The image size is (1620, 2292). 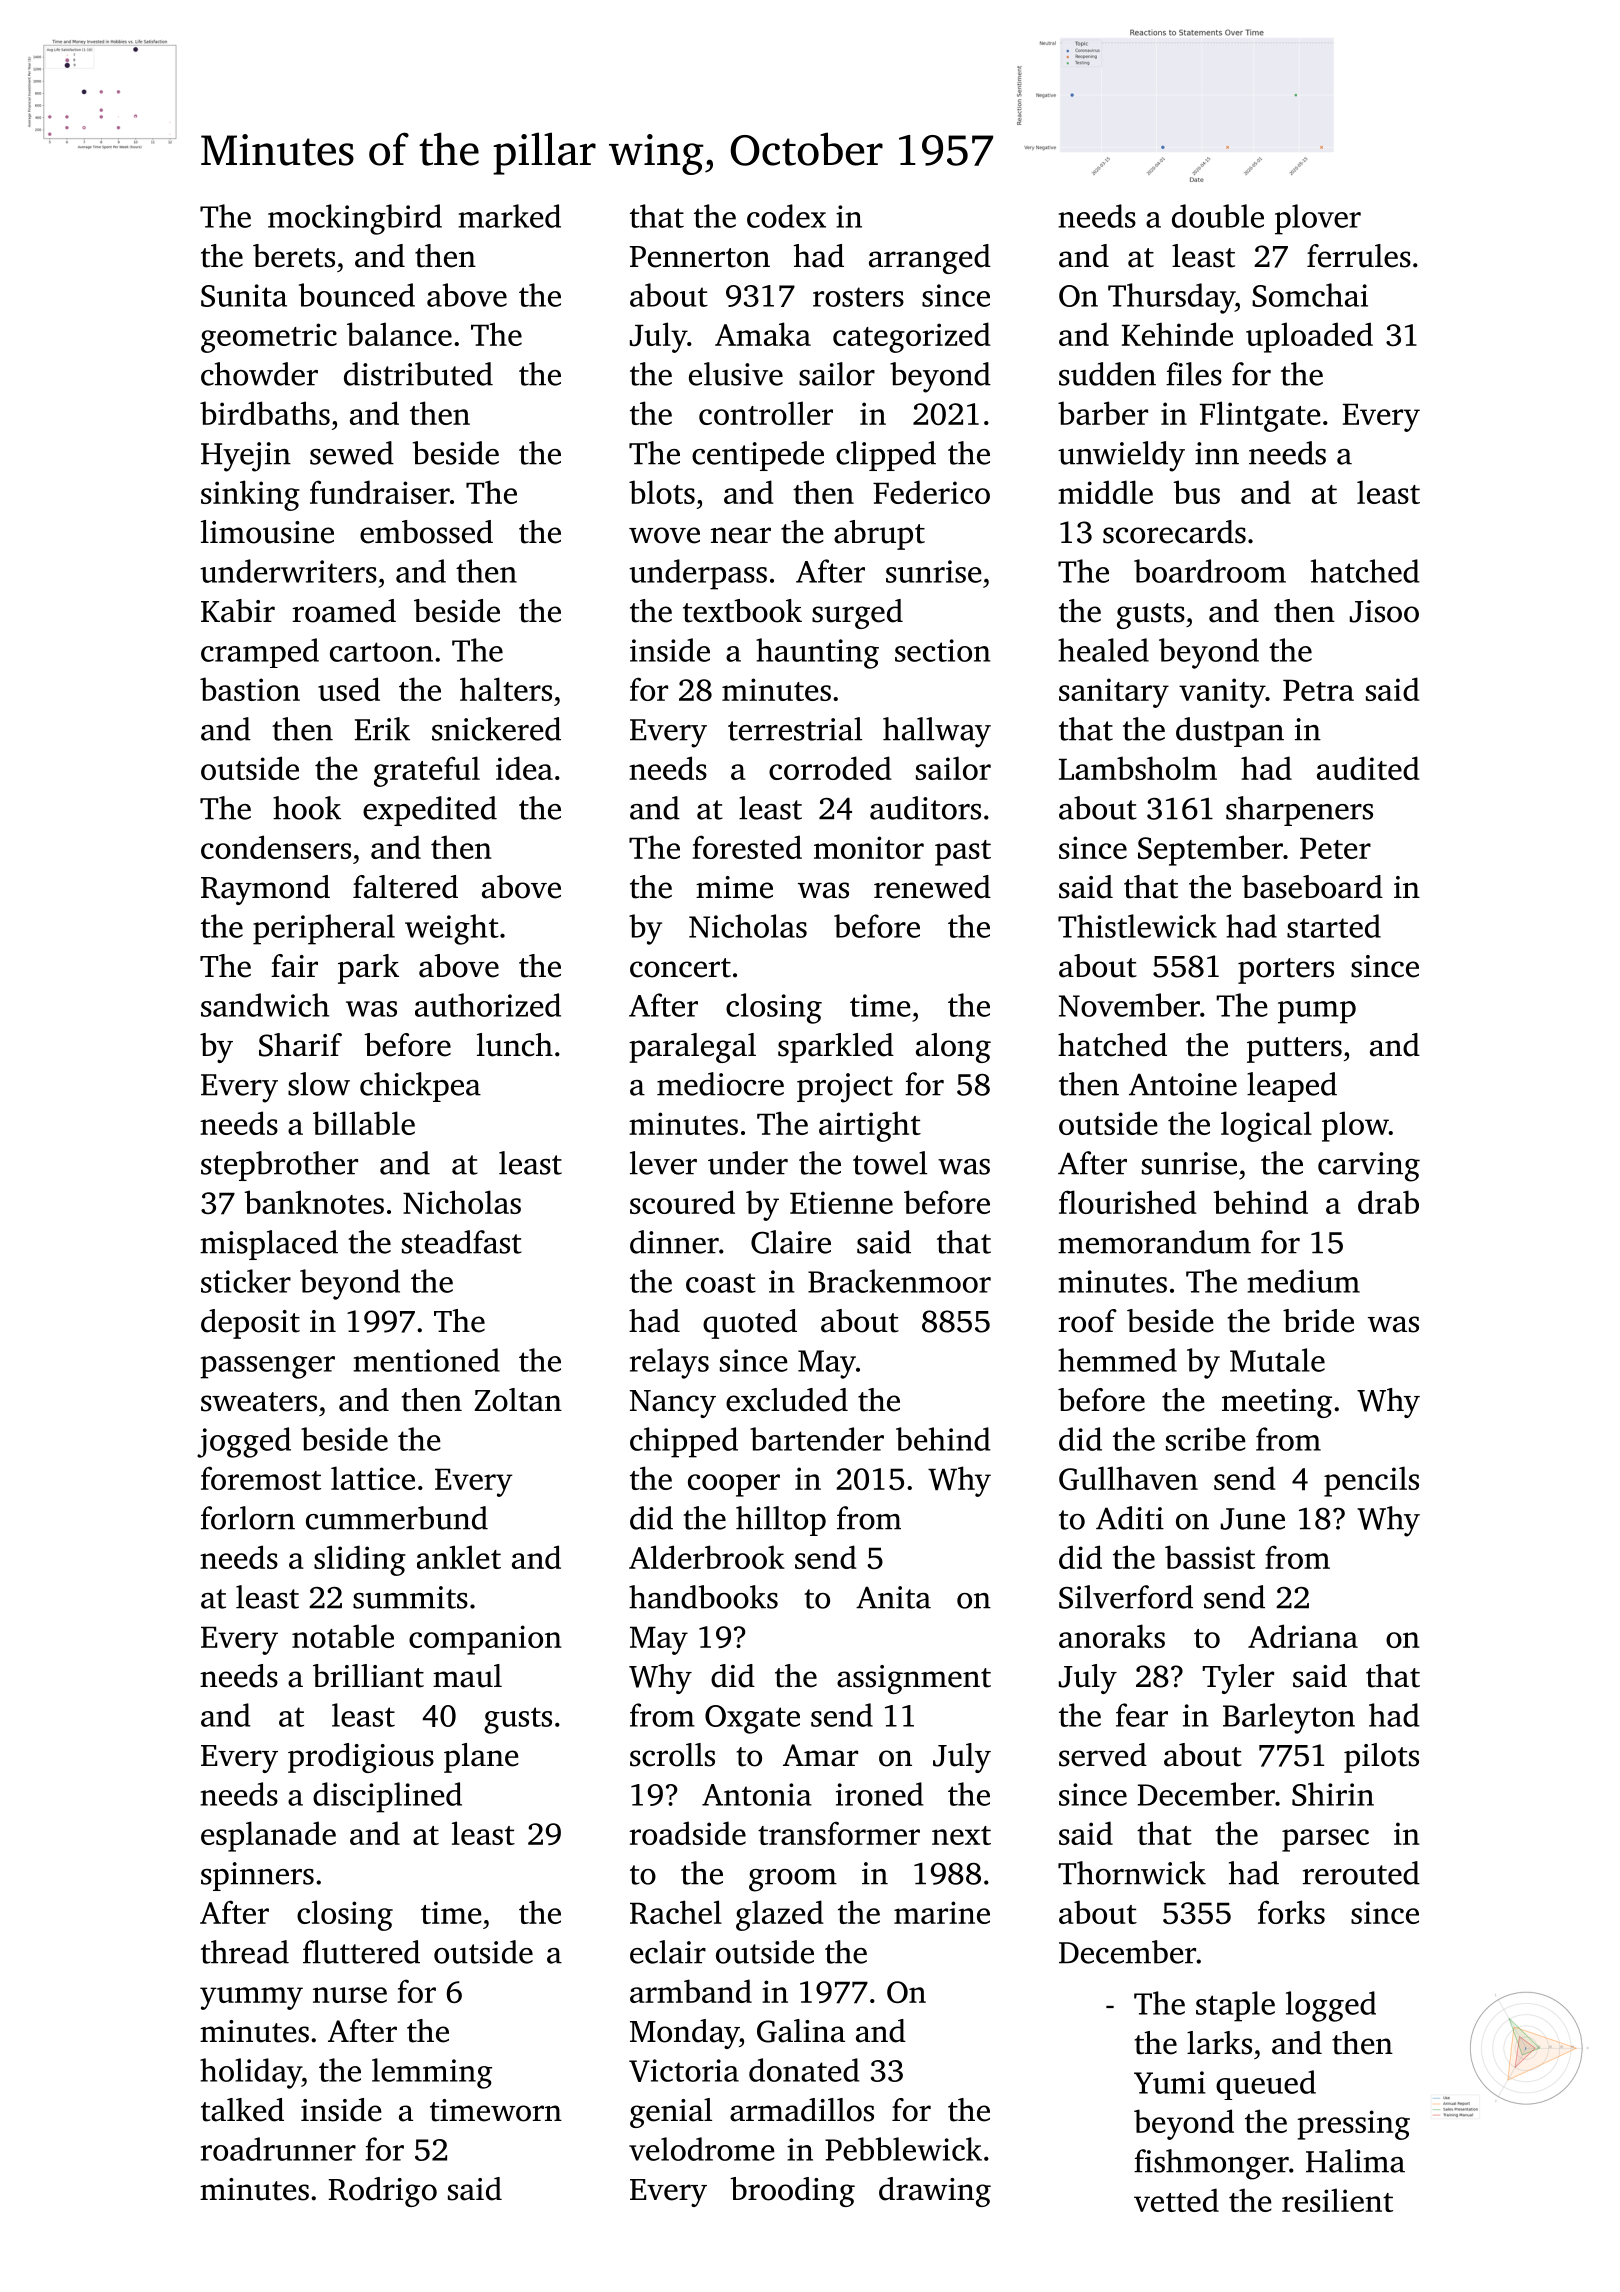 I want to click on Sunita, so click(x=244, y=295).
